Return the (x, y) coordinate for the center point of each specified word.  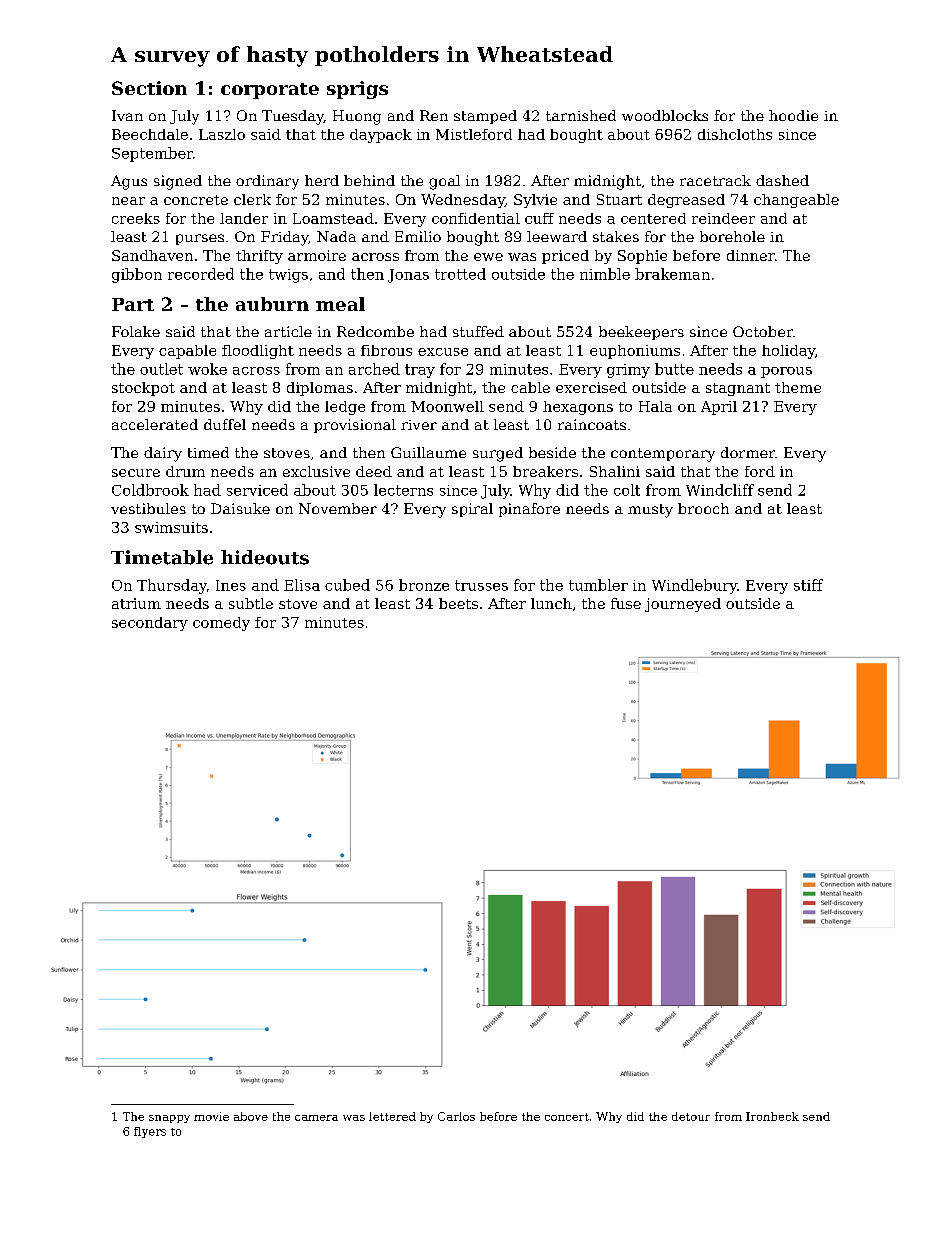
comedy (221, 624)
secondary (150, 624)
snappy (169, 1119)
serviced (257, 490)
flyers (150, 1132)
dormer (748, 452)
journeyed (683, 605)
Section (149, 88)
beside (552, 452)
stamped (485, 117)
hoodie (793, 115)
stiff (808, 585)
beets (458, 603)
